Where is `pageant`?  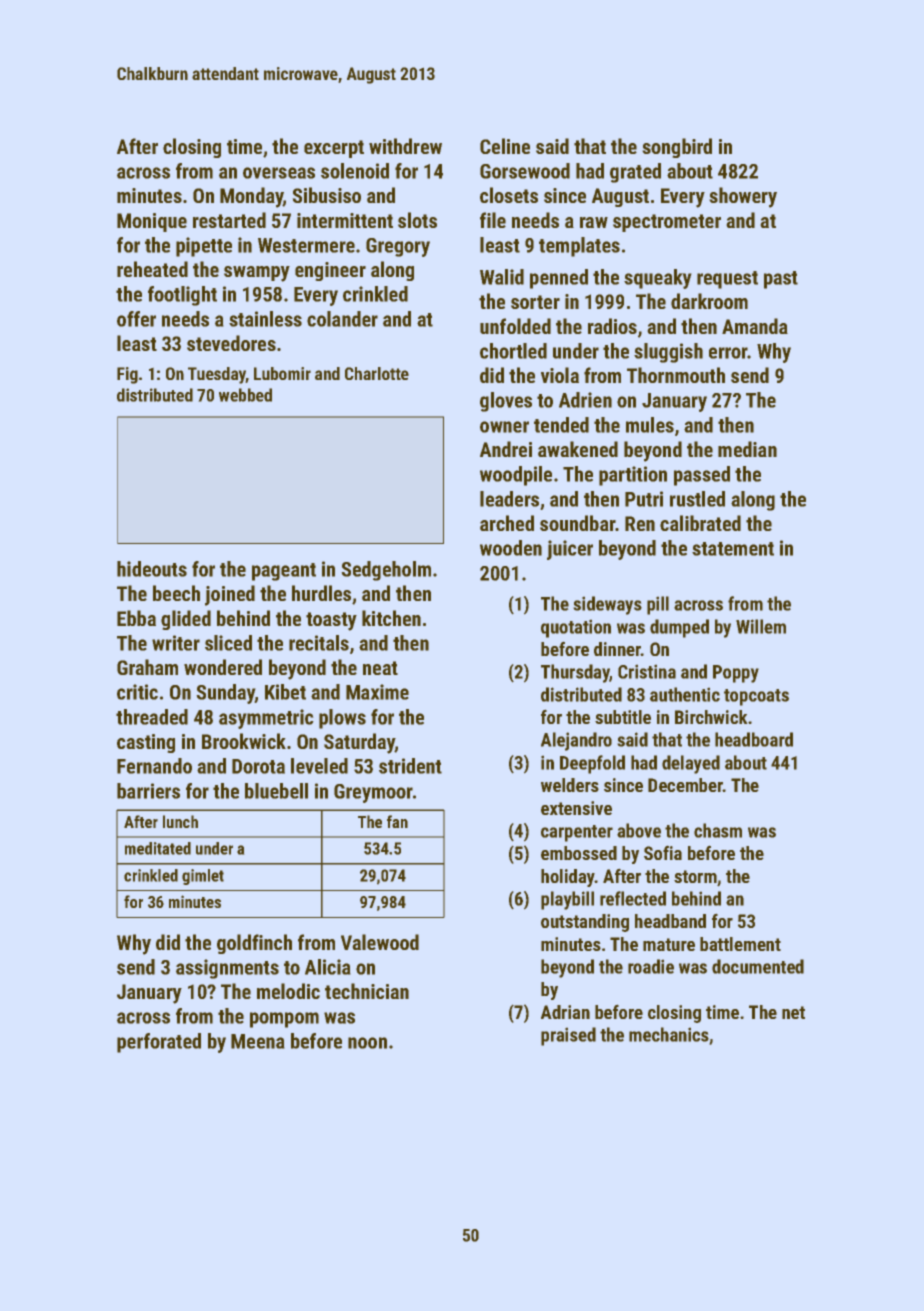
pageant is located at coordinates (284, 572).
